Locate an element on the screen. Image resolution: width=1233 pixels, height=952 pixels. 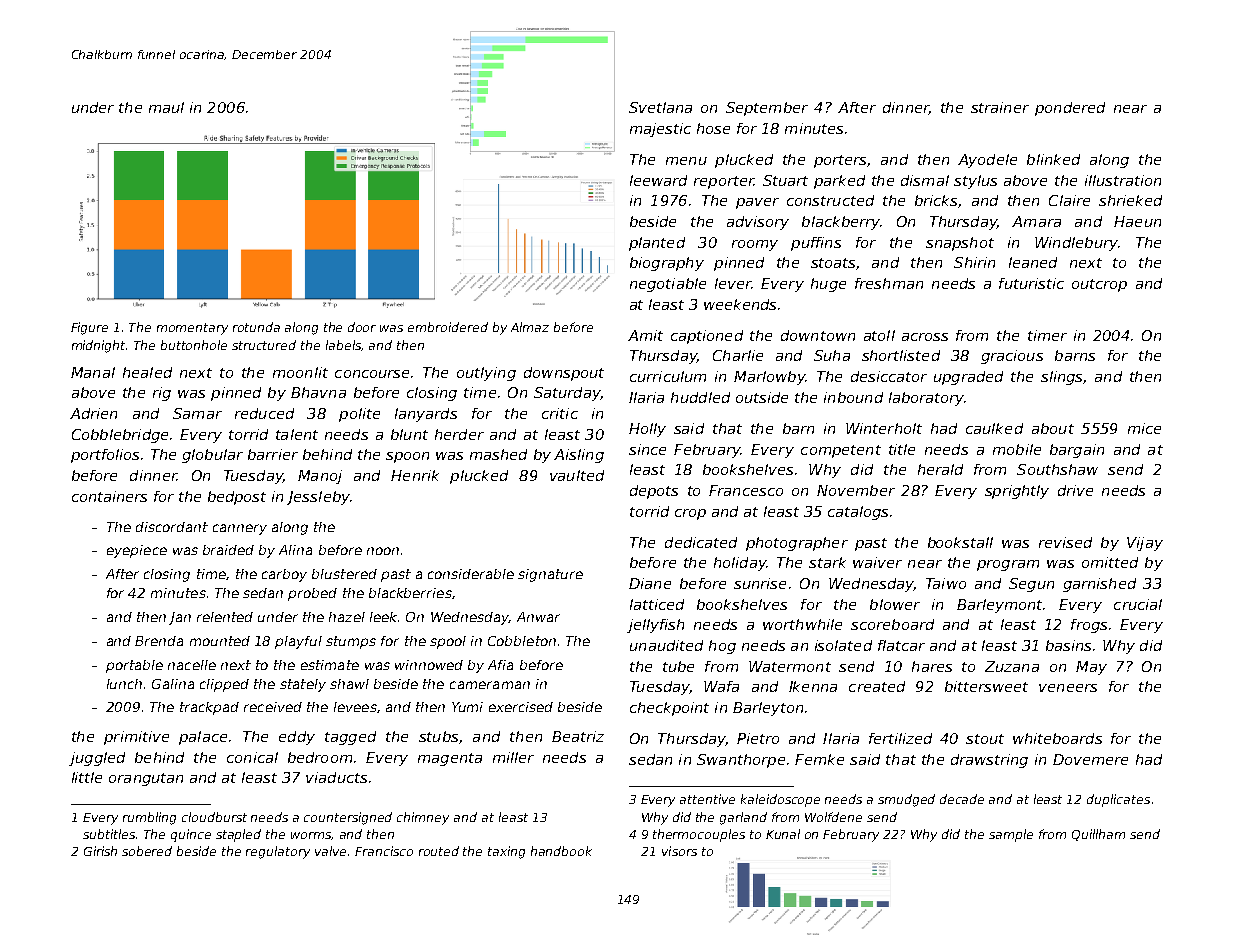
Svetlana is located at coordinates (660, 107).
